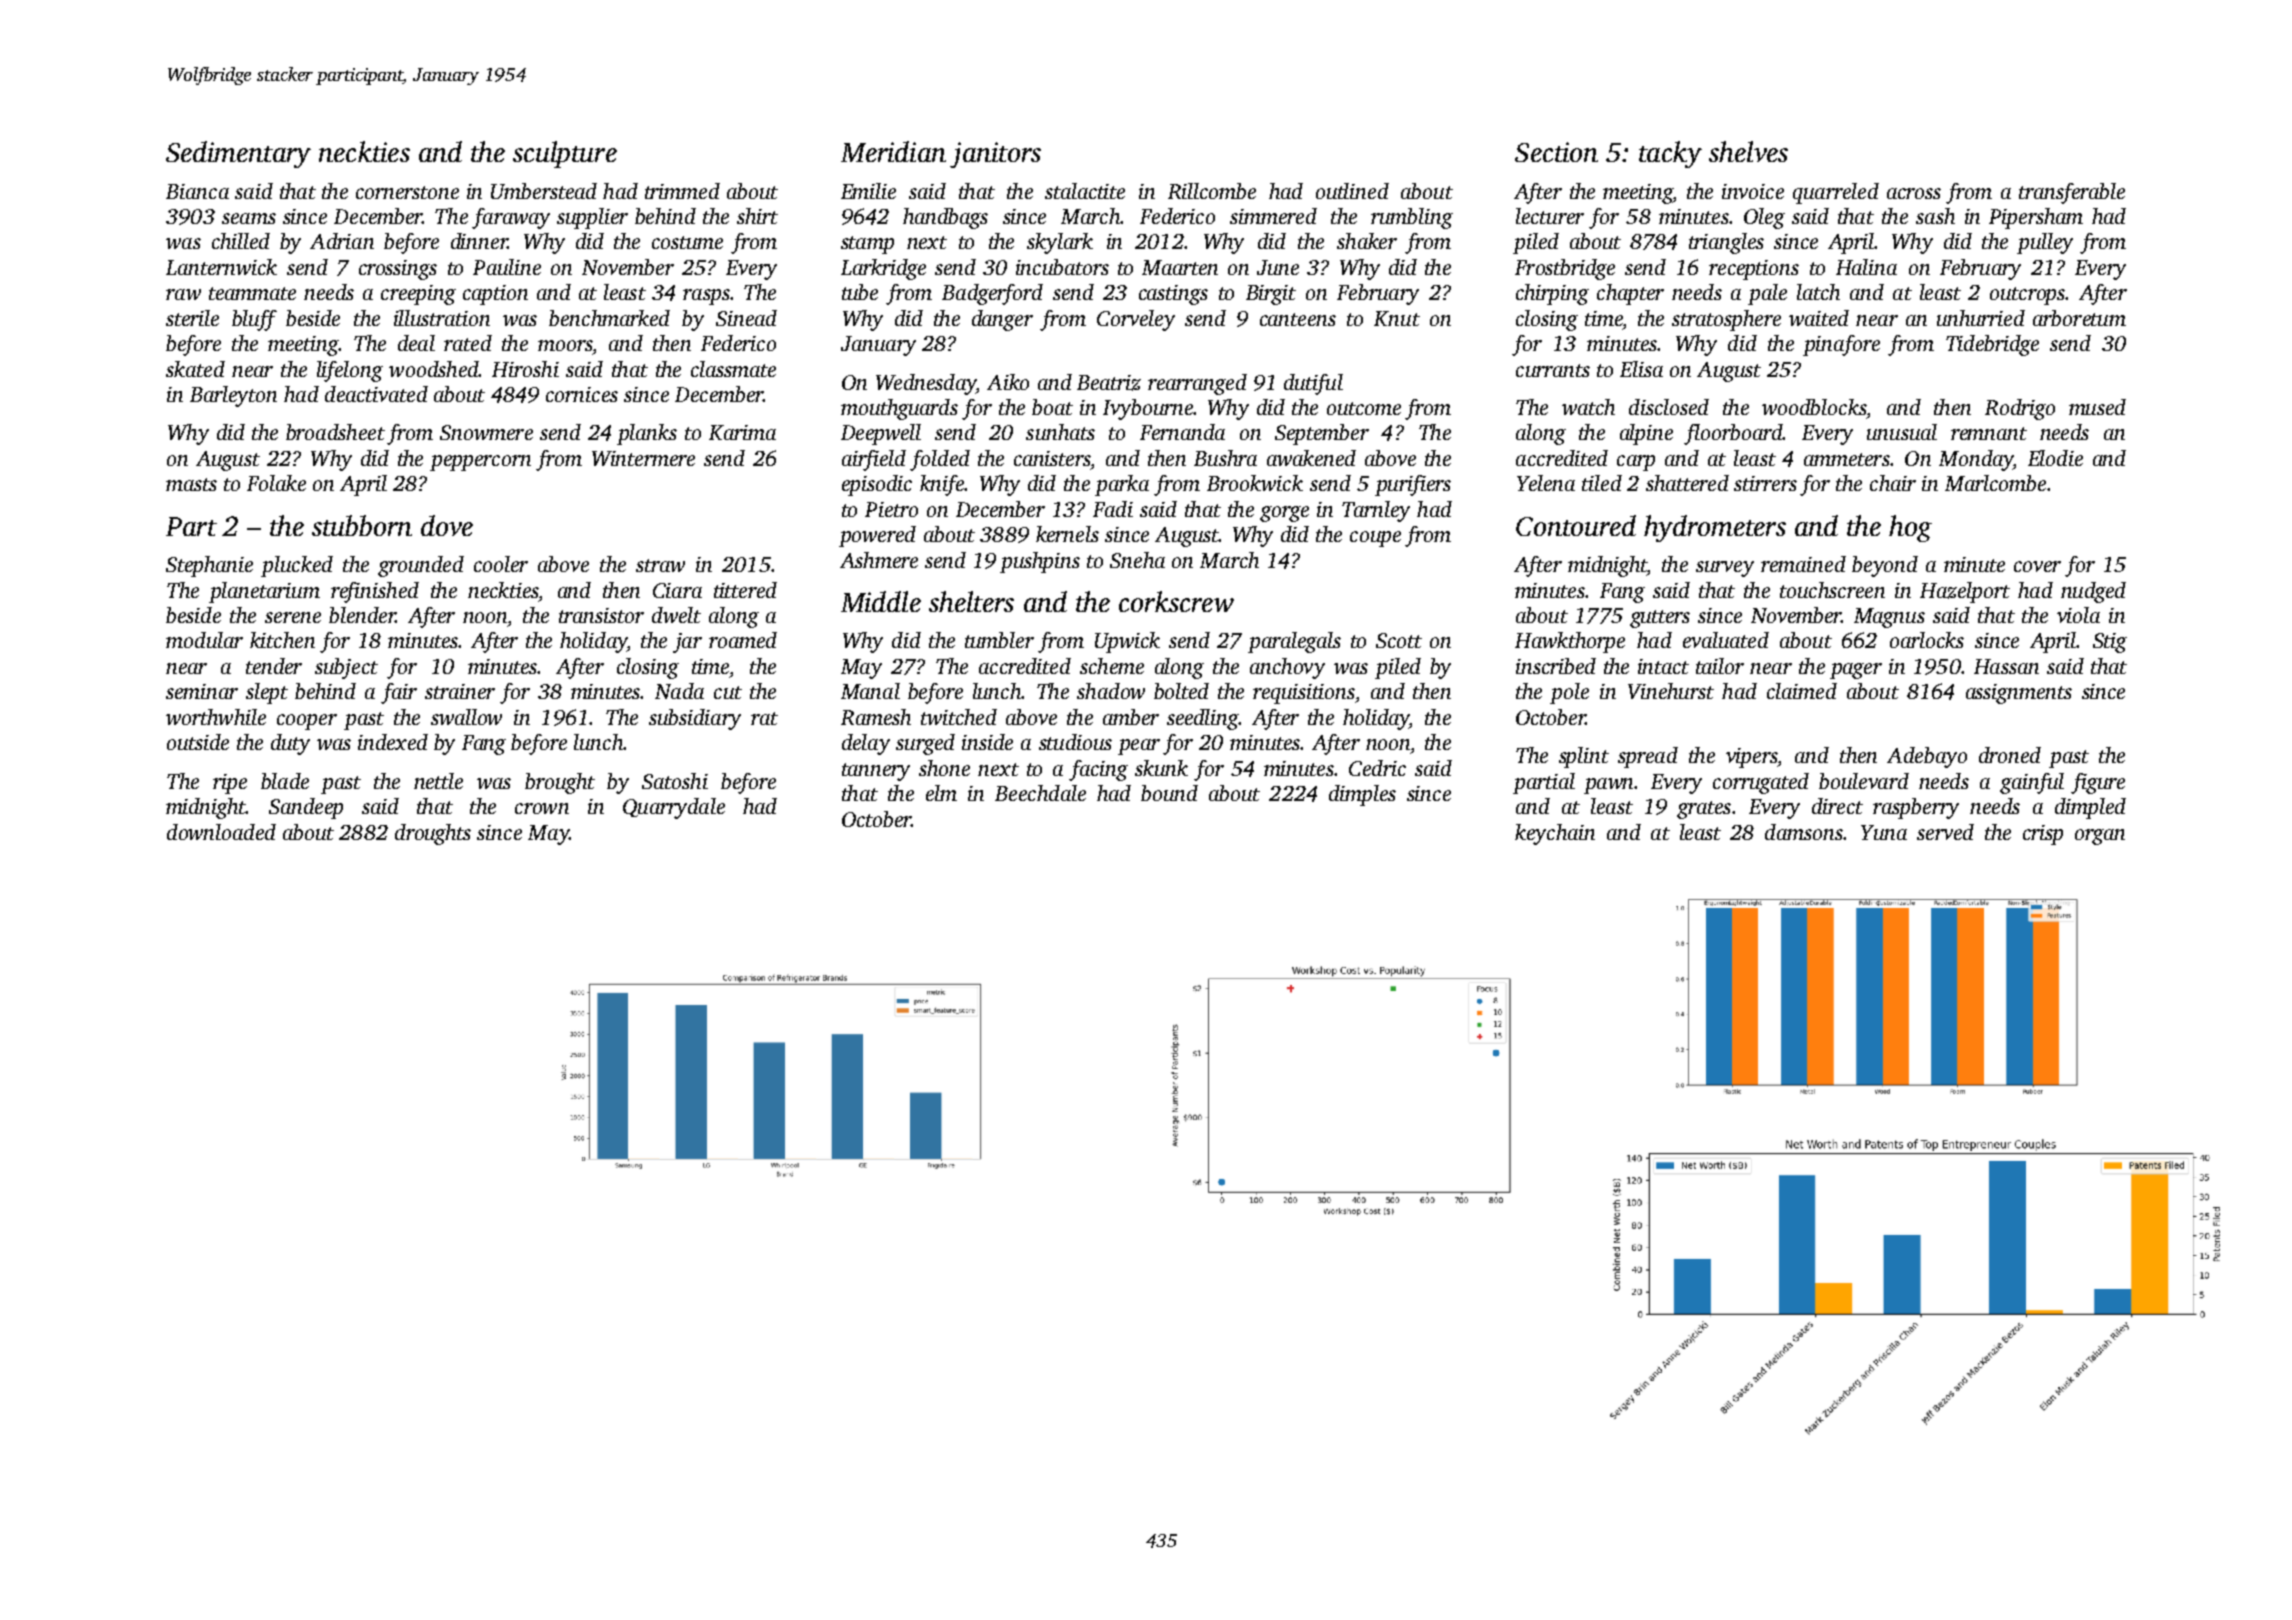  Describe the element at coordinates (1609, 786) in the screenshot. I see `pawn` at that location.
